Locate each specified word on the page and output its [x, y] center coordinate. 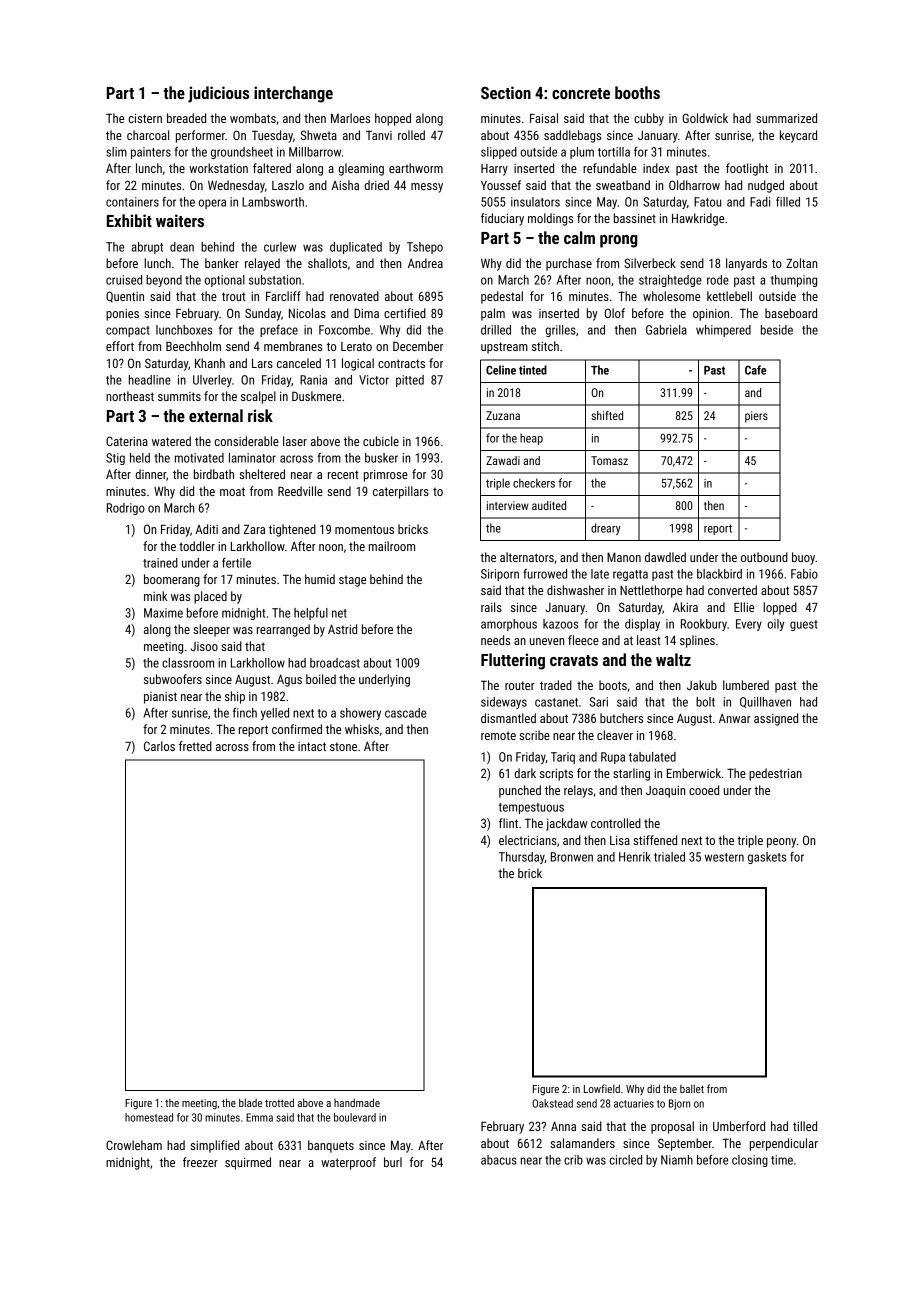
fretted [195, 746]
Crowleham [134, 1145]
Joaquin [665, 792]
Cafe [755, 370]
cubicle [381, 441]
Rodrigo [126, 509]
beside [777, 330]
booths [637, 92]
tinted [533, 370]
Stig [115, 459]
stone [343, 746]
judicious [218, 94]
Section [506, 92]
